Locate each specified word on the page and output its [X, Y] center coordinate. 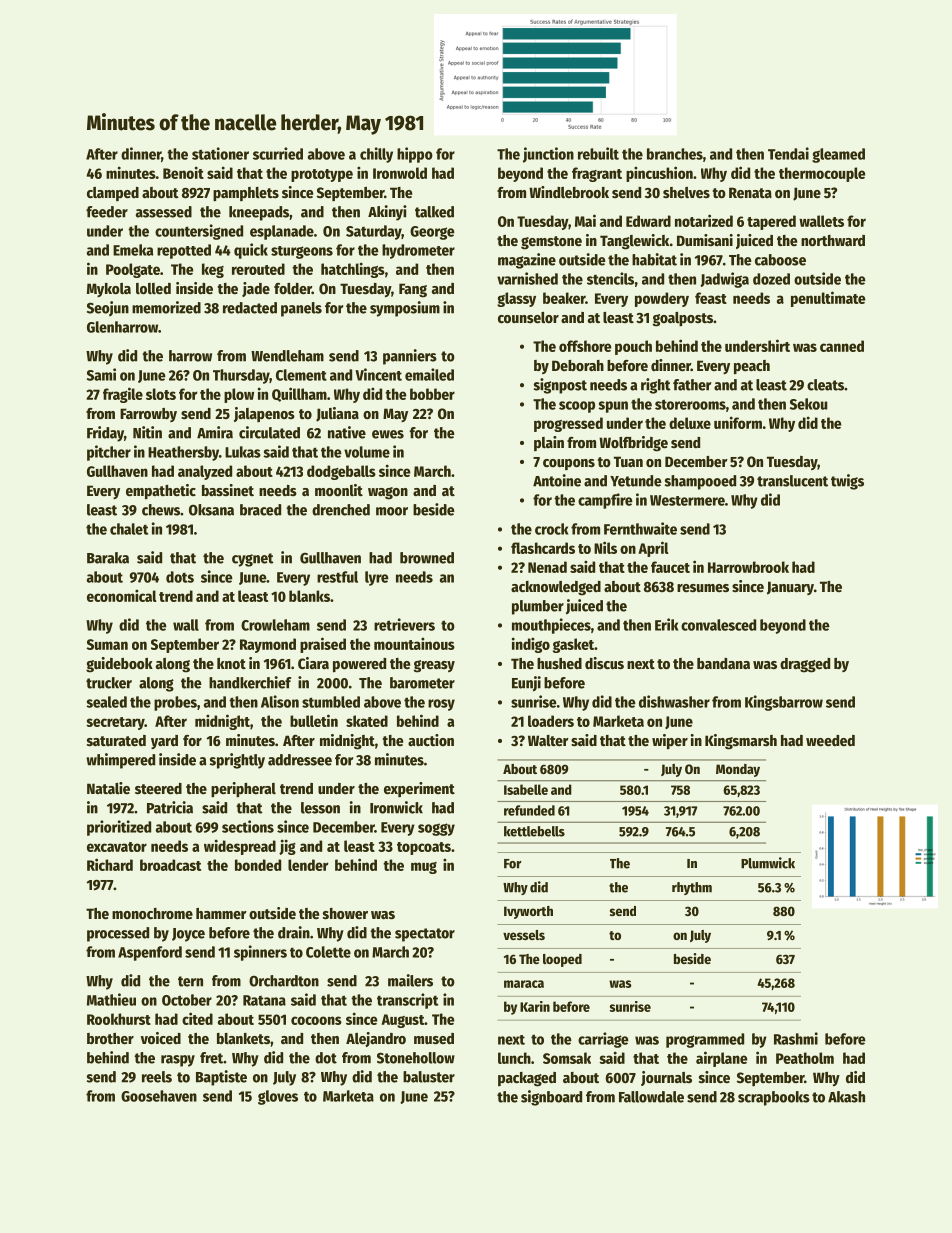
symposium [405, 309]
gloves [278, 1097]
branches [675, 154]
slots [161, 394]
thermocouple [822, 174]
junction [548, 155]
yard [164, 742]
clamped [113, 194]
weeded [830, 740]
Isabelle [526, 789]
